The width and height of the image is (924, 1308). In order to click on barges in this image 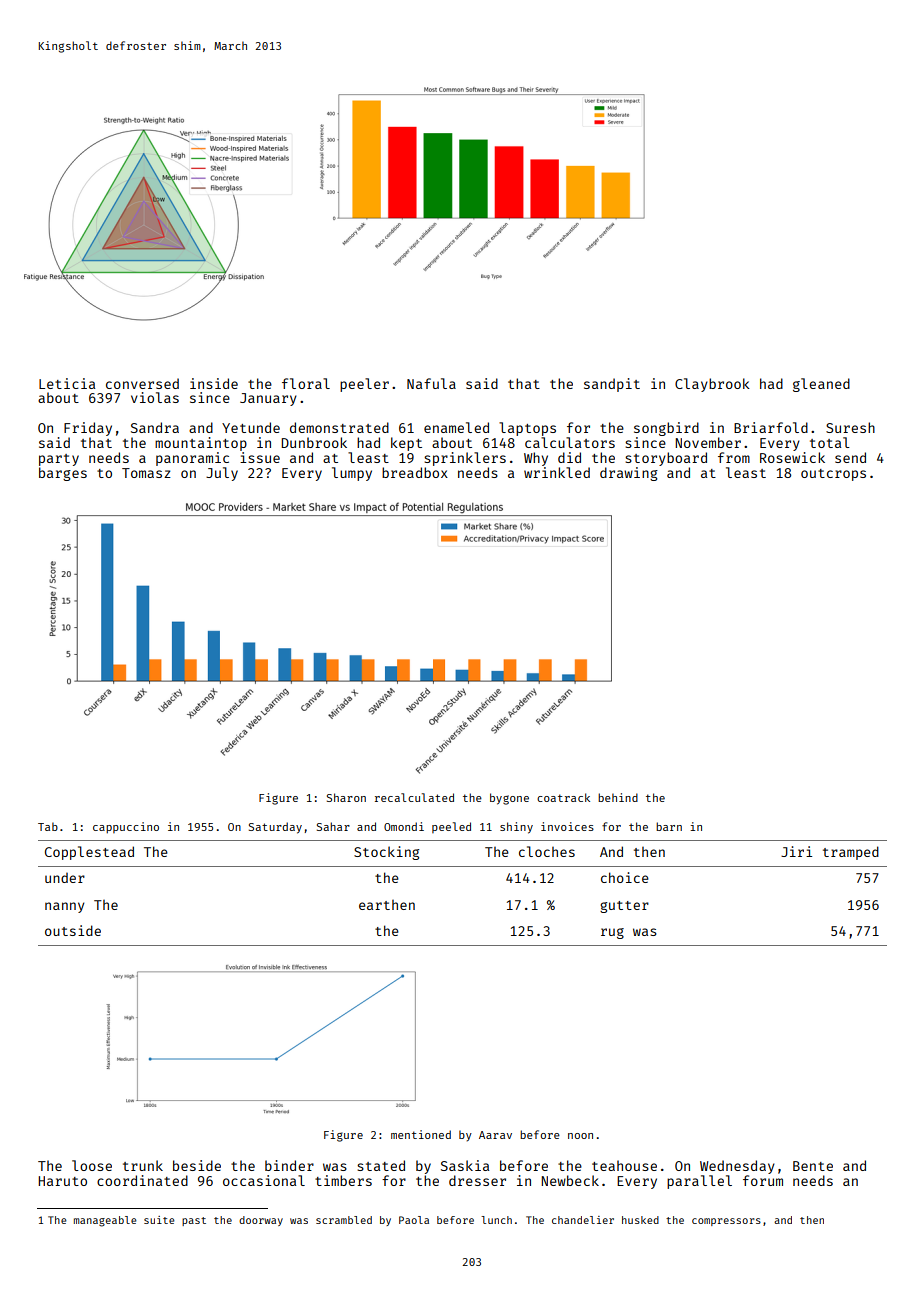, I will do `click(63, 474)`.
